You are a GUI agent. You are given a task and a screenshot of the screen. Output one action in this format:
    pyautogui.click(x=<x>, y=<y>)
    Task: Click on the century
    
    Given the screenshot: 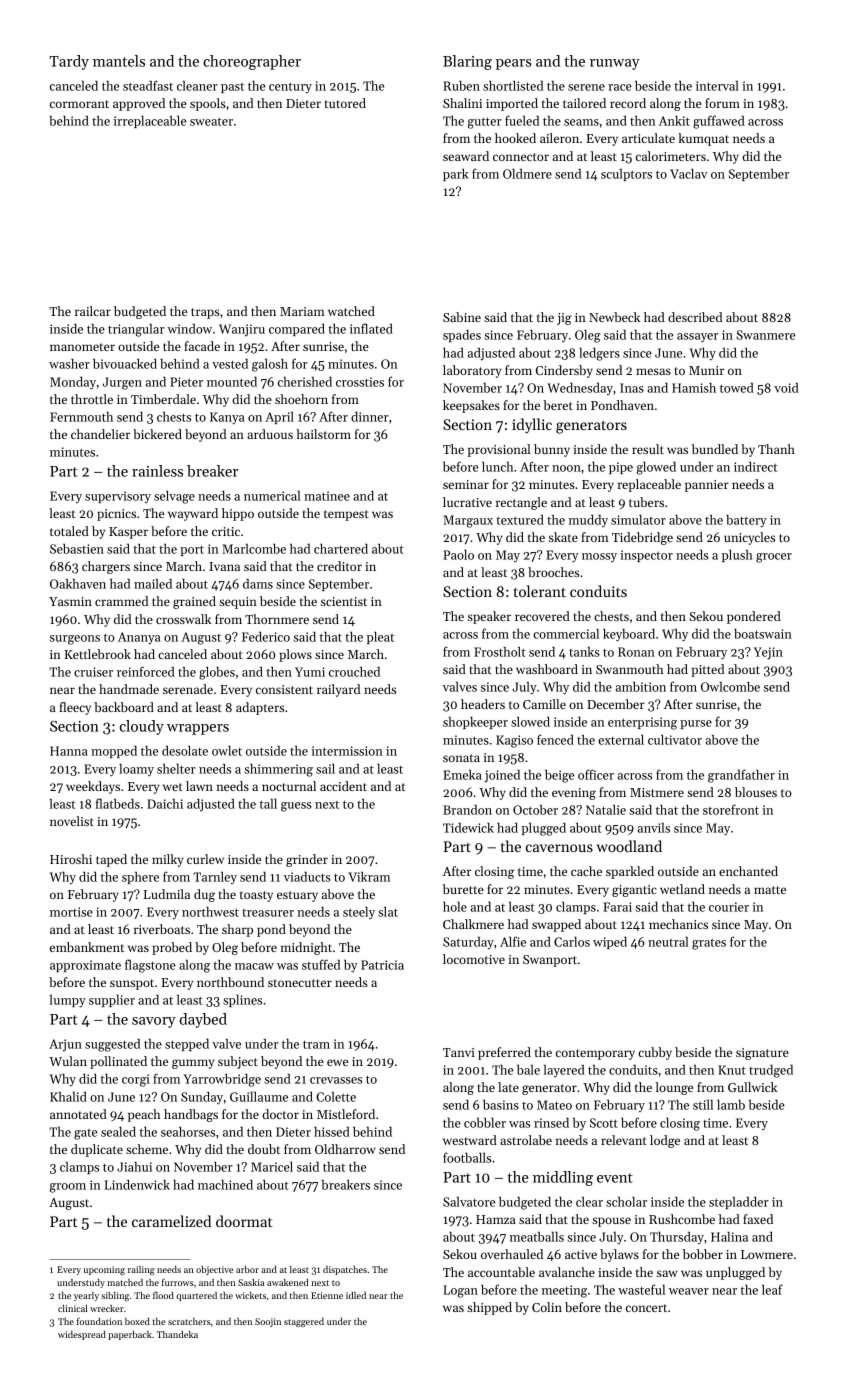 What is the action you would take?
    pyautogui.click(x=290, y=87)
